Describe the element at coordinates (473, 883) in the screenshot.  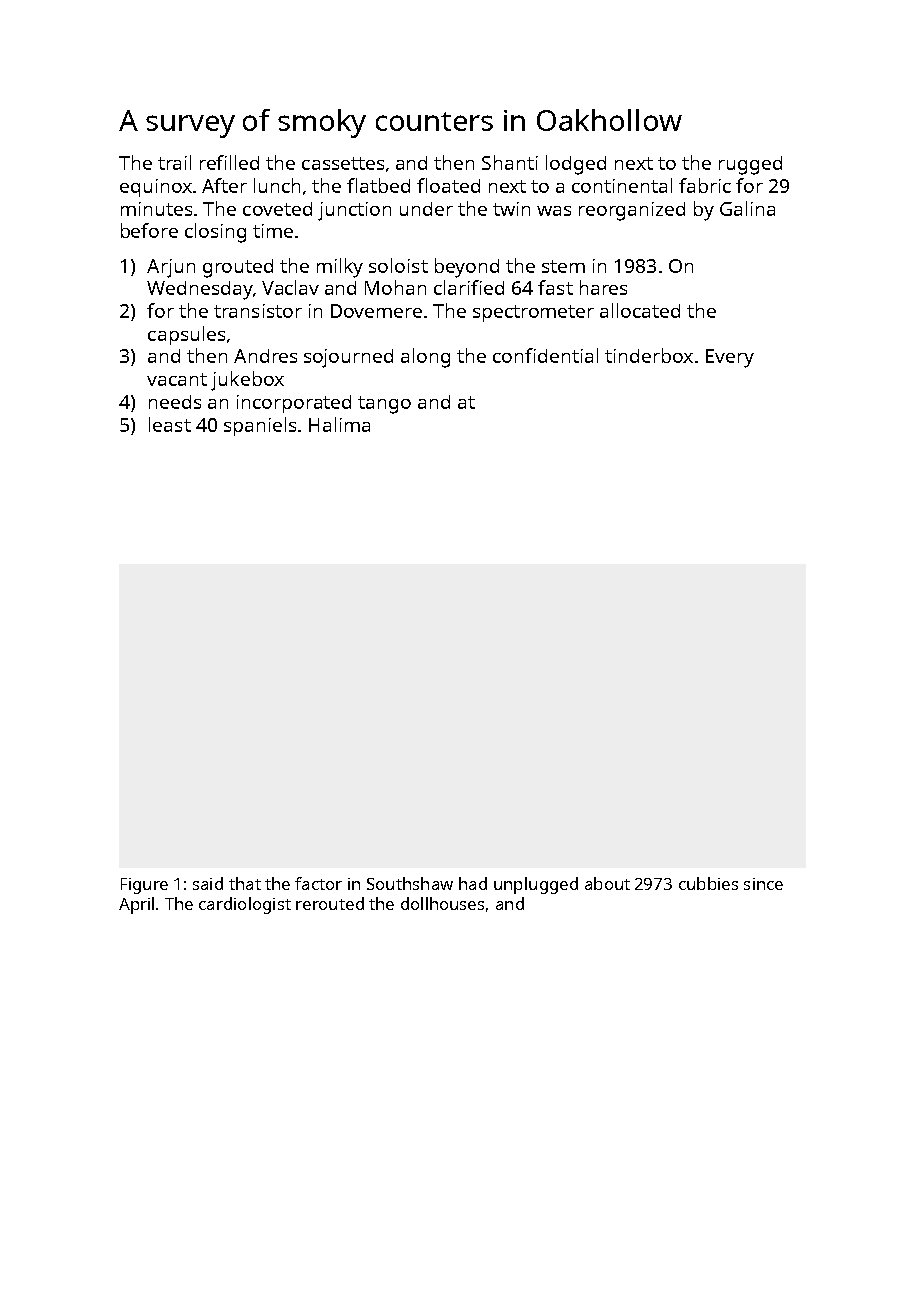
I see `had` at that location.
